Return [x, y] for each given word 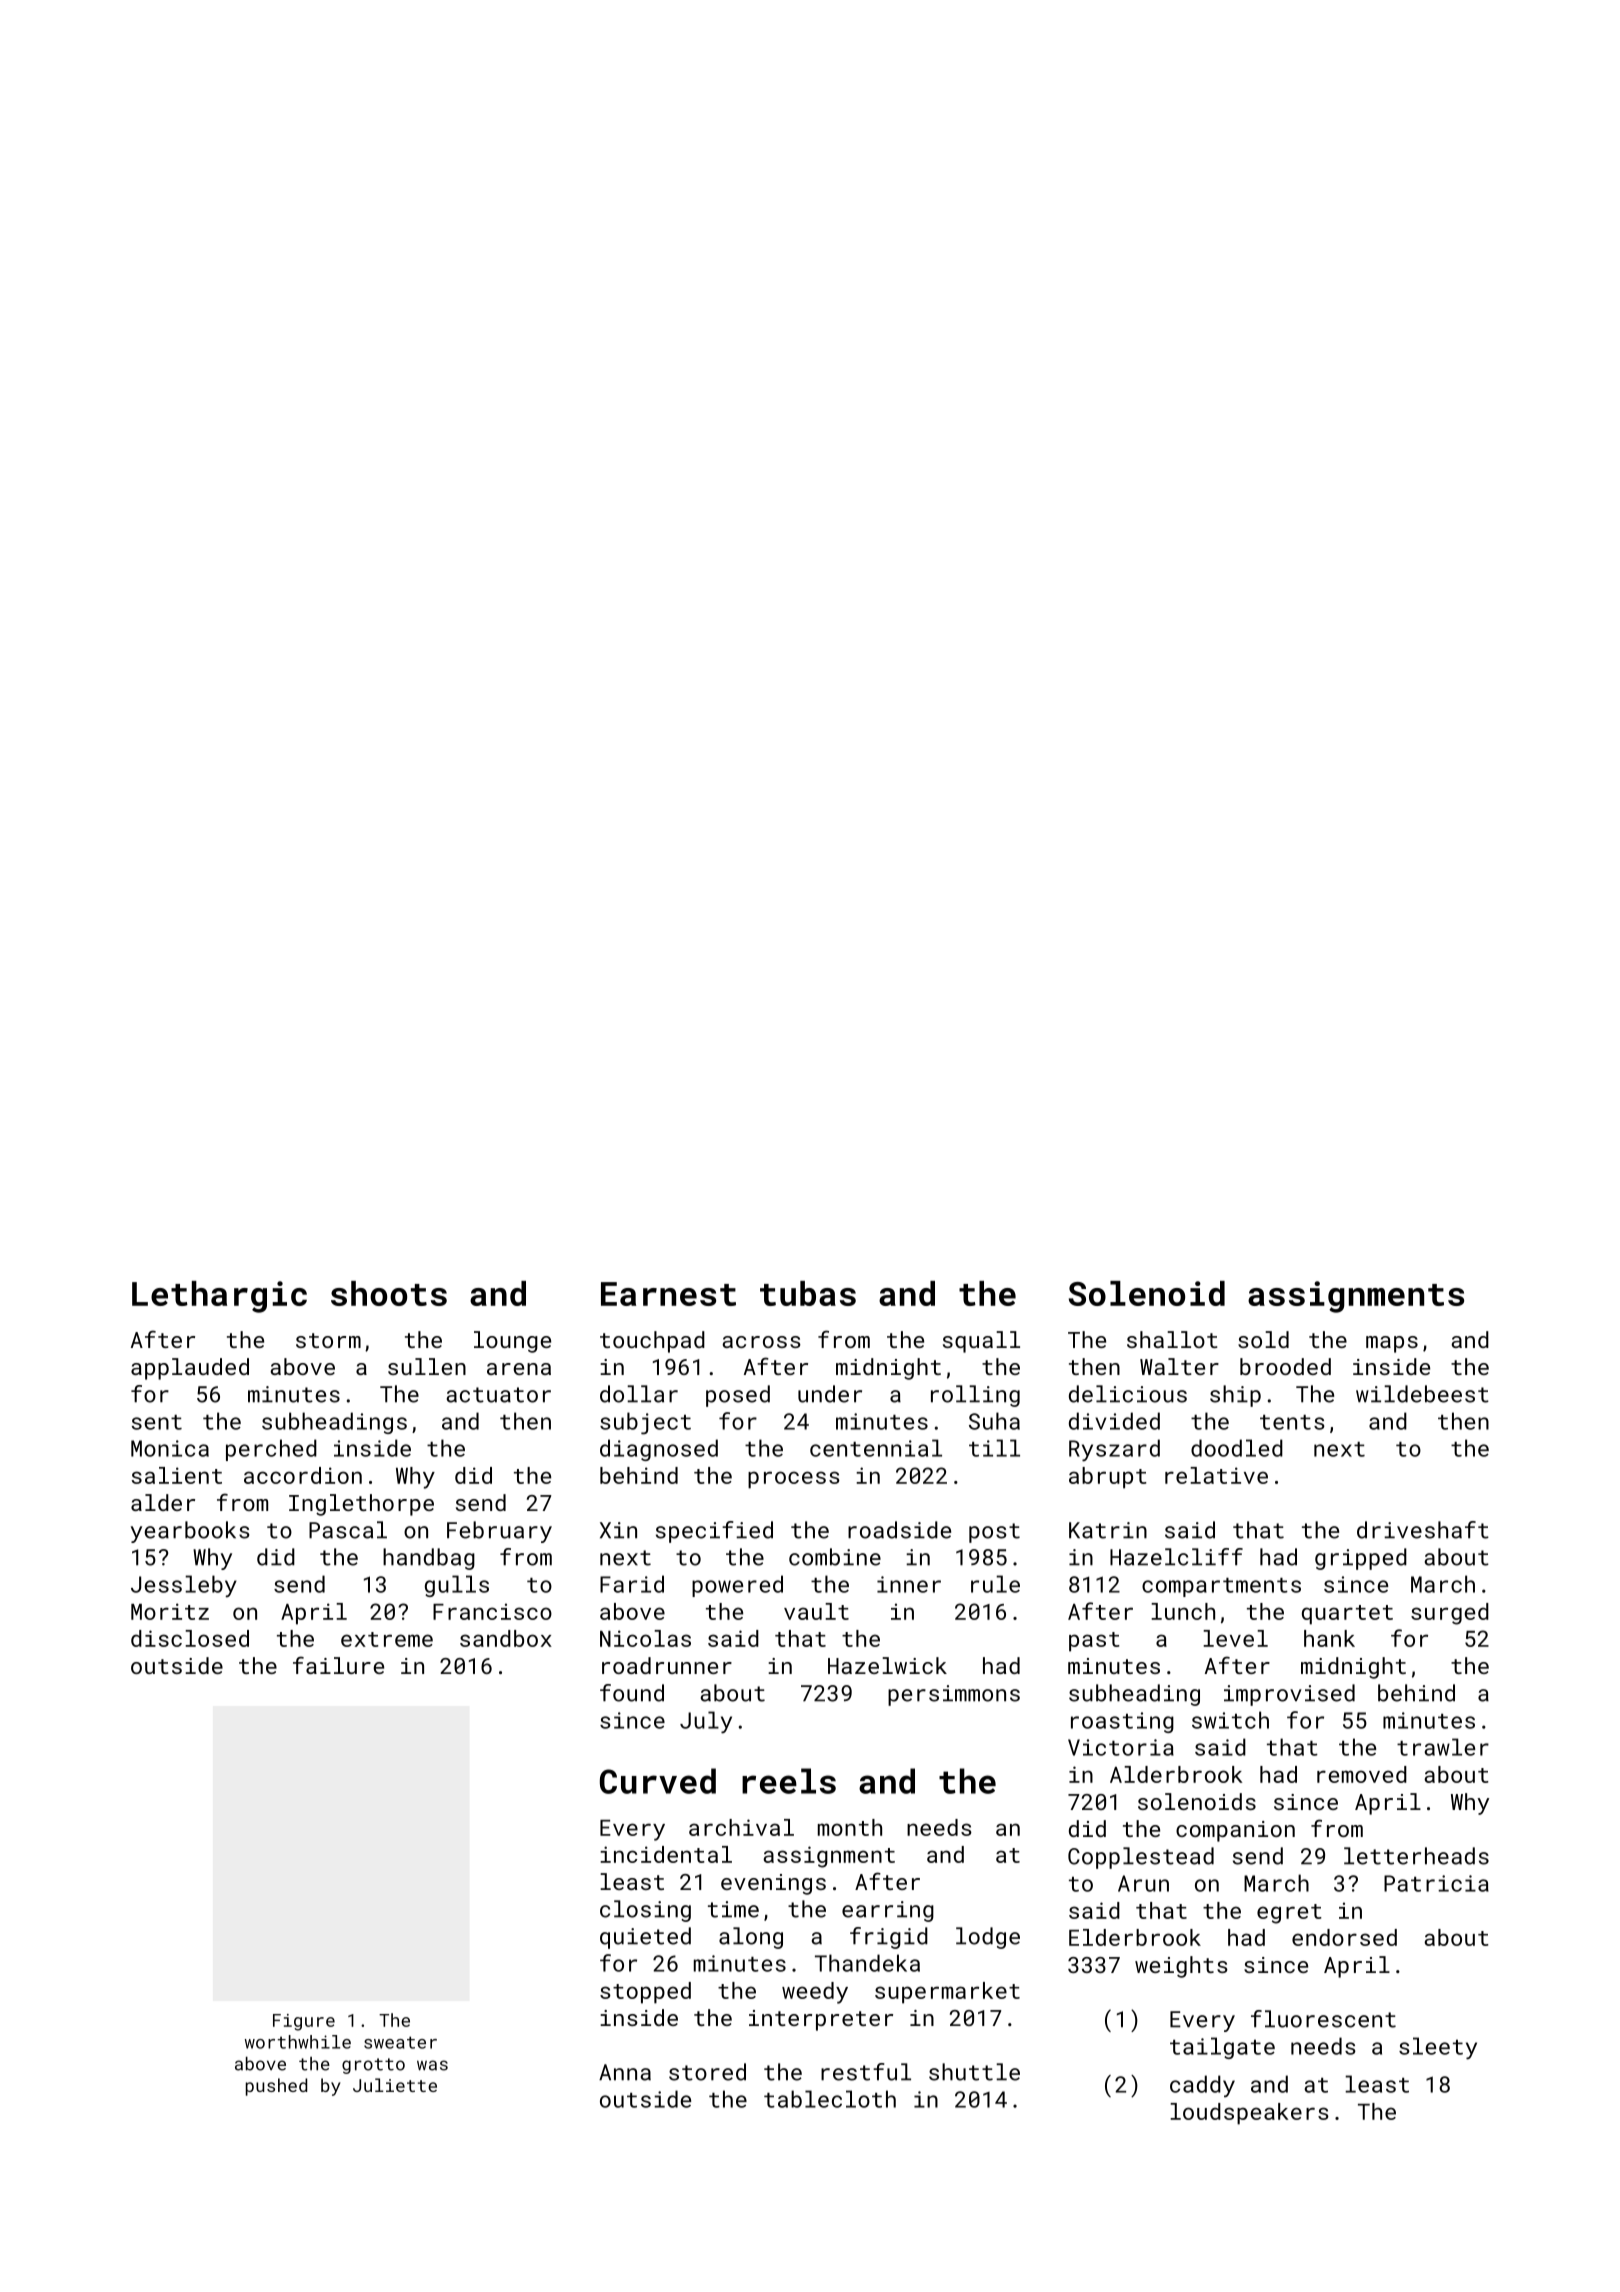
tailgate [1222, 2048]
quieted [645, 1938]
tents [1292, 1422]
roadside [899, 1530]
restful [866, 2072]
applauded [190, 1369]
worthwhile [298, 2042]
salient [177, 1475]
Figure [304, 2022]
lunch [1183, 1611]
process [794, 1480]
